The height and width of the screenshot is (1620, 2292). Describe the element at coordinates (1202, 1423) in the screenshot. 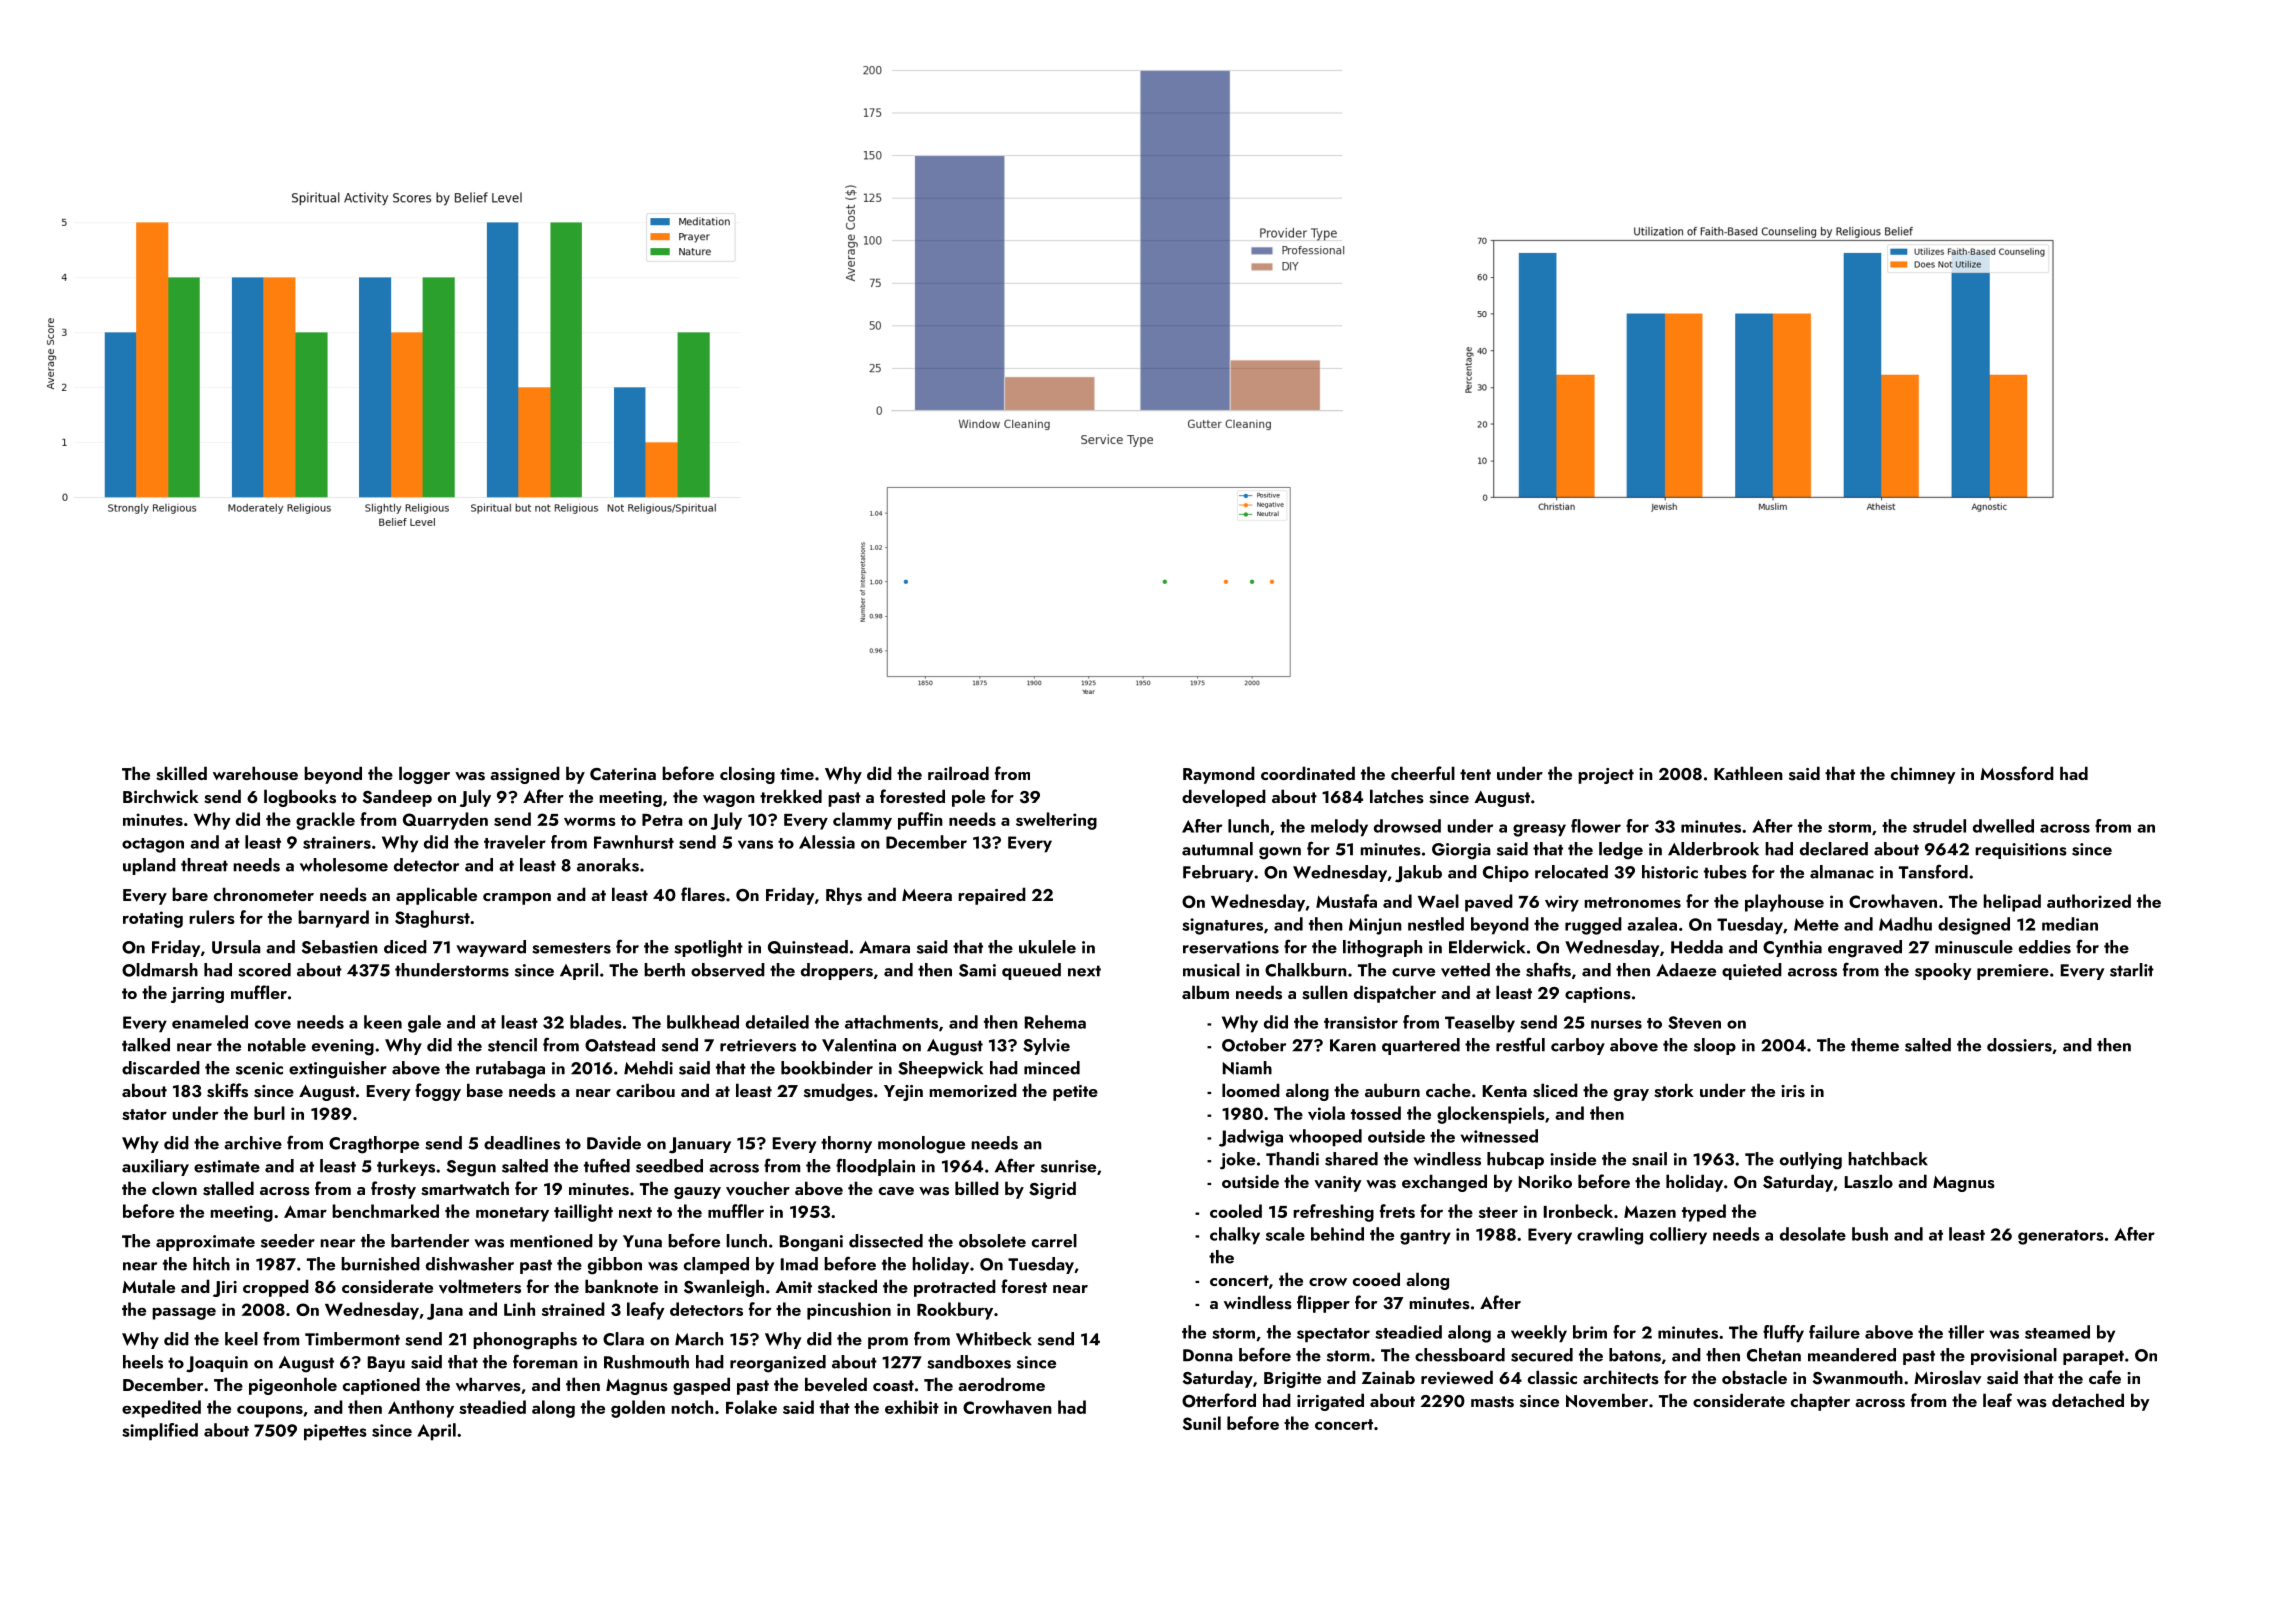

I see `Sunil` at that location.
